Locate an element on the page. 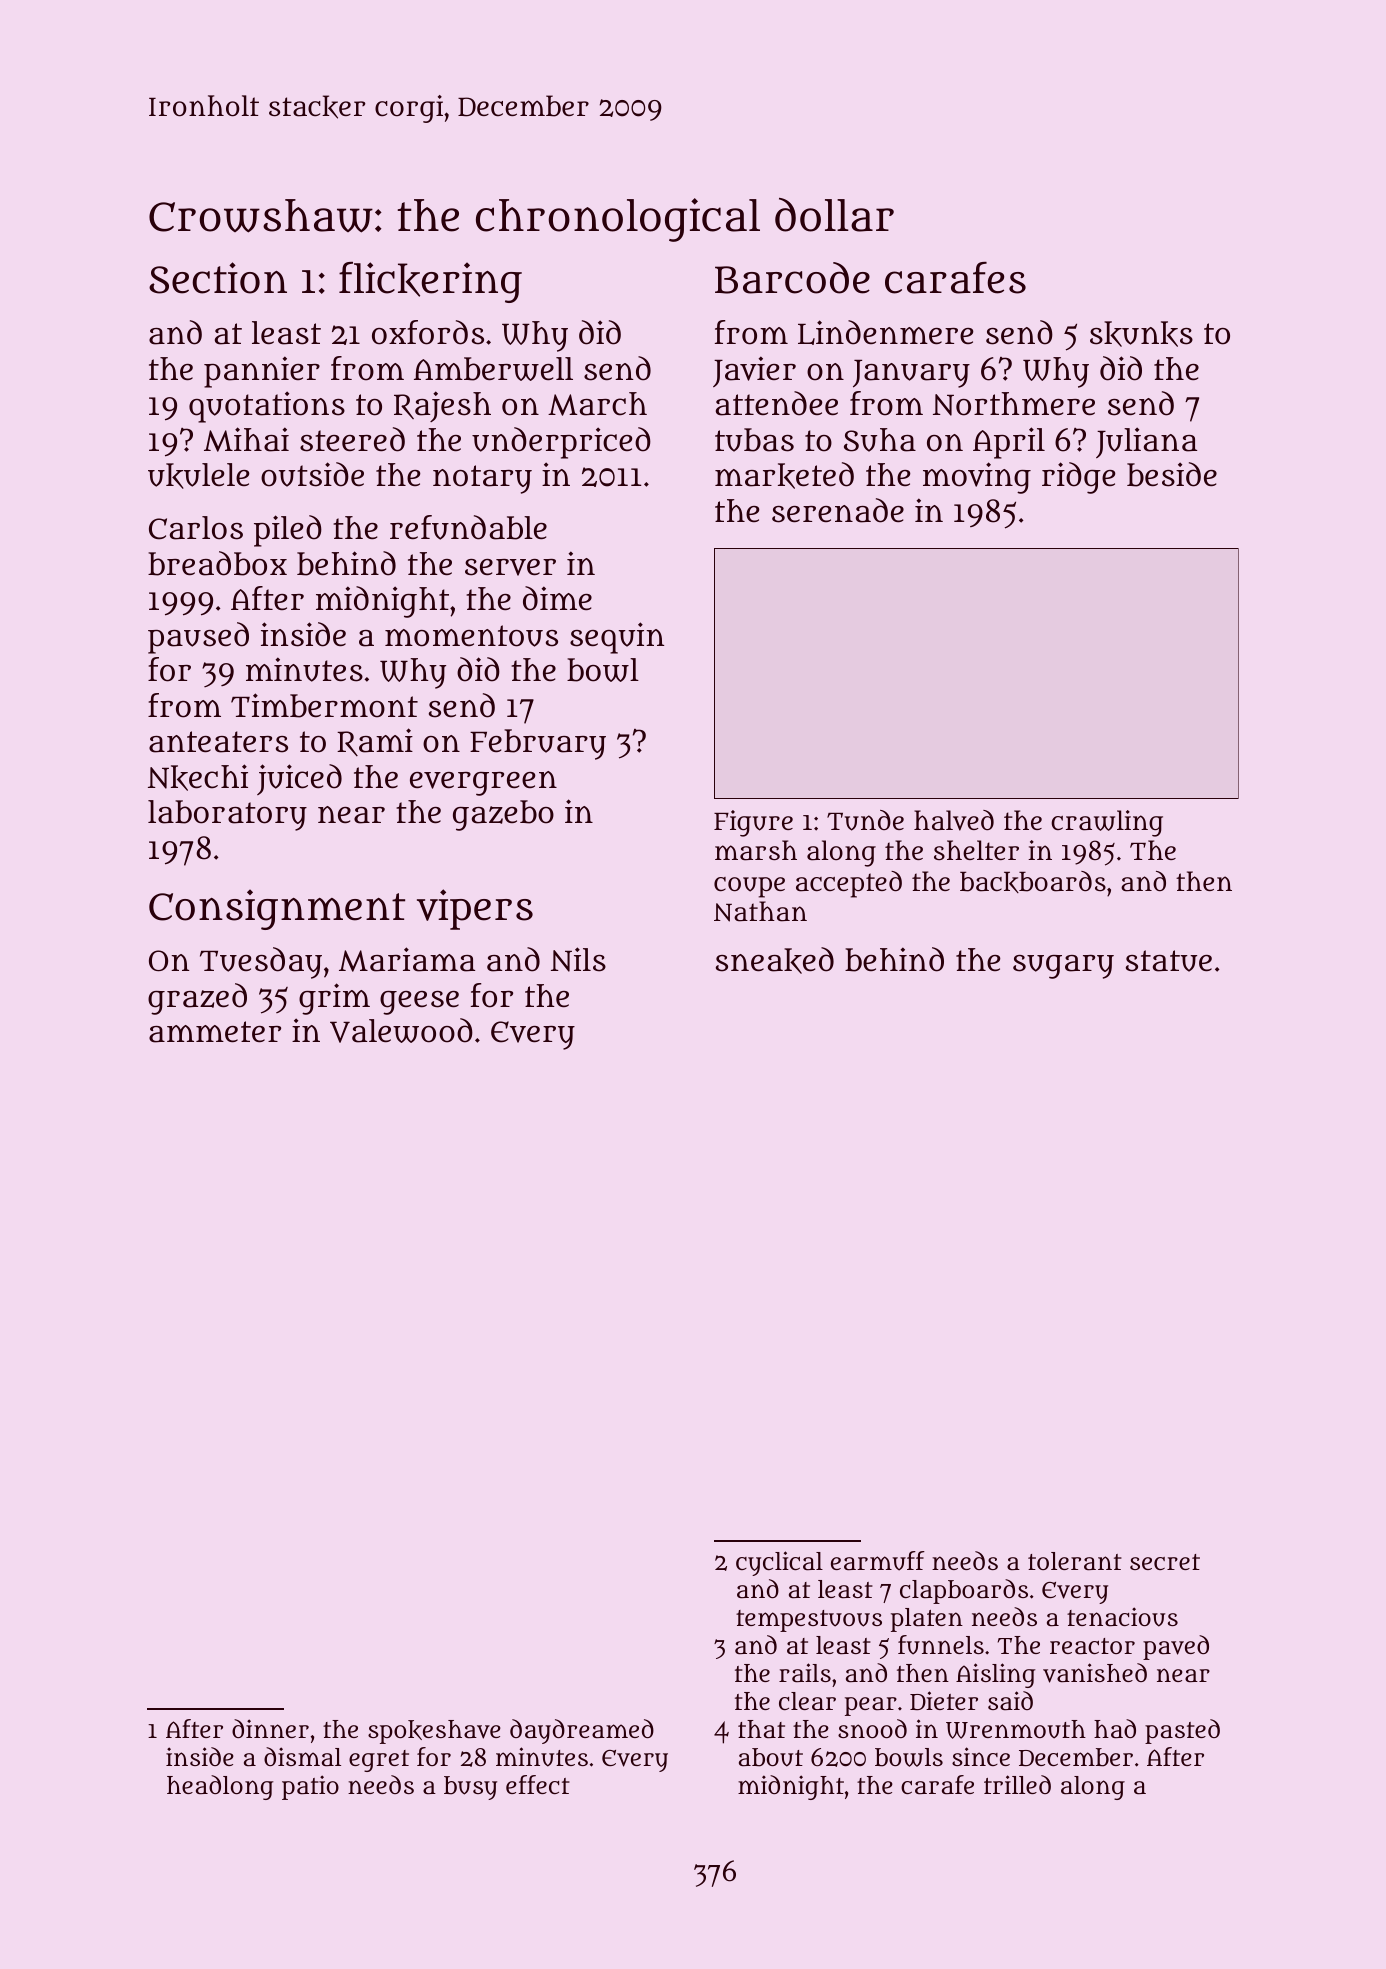 The height and width of the page is (1969, 1386). geese is located at coordinates (419, 1003).
